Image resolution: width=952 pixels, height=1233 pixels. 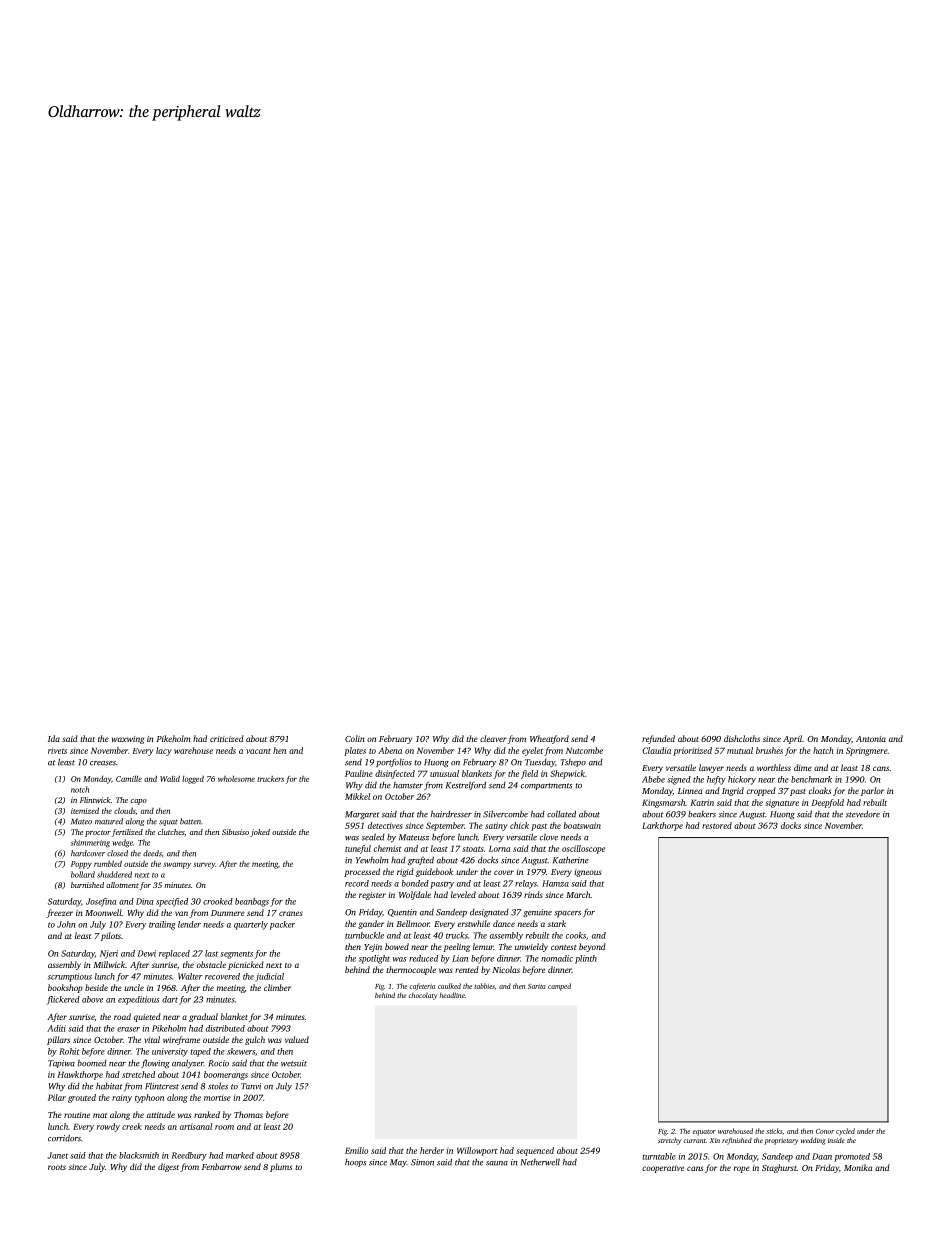 I want to click on artisanal, so click(x=196, y=1126).
